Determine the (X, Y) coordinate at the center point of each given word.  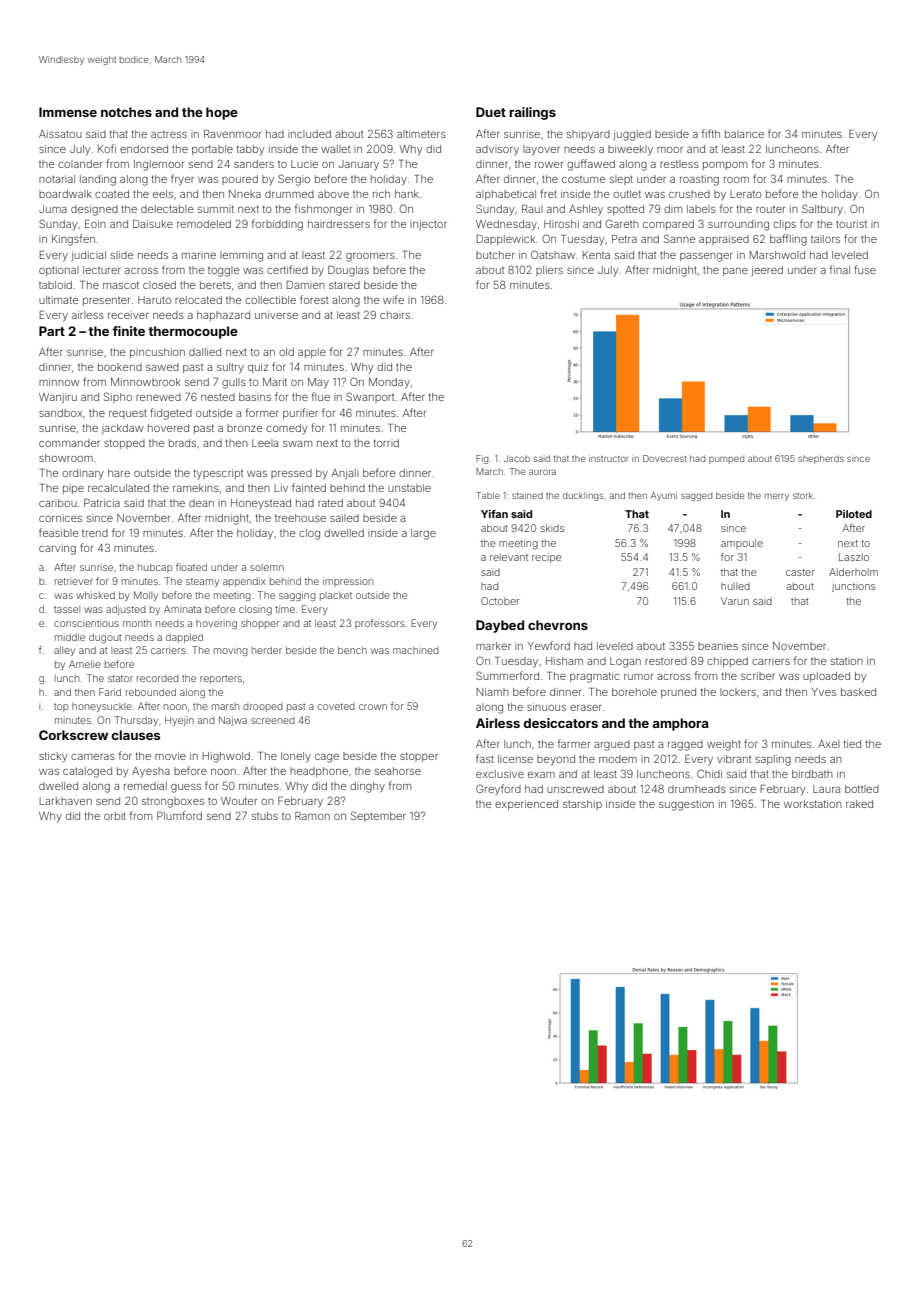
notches (126, 112)
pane (735, 272)
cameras (93, 757)
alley (64, 651)
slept (621, 180)
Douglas (348, 271)
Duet (491, 112)
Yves (823, 692)
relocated (198, 300)
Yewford (548, 645)
